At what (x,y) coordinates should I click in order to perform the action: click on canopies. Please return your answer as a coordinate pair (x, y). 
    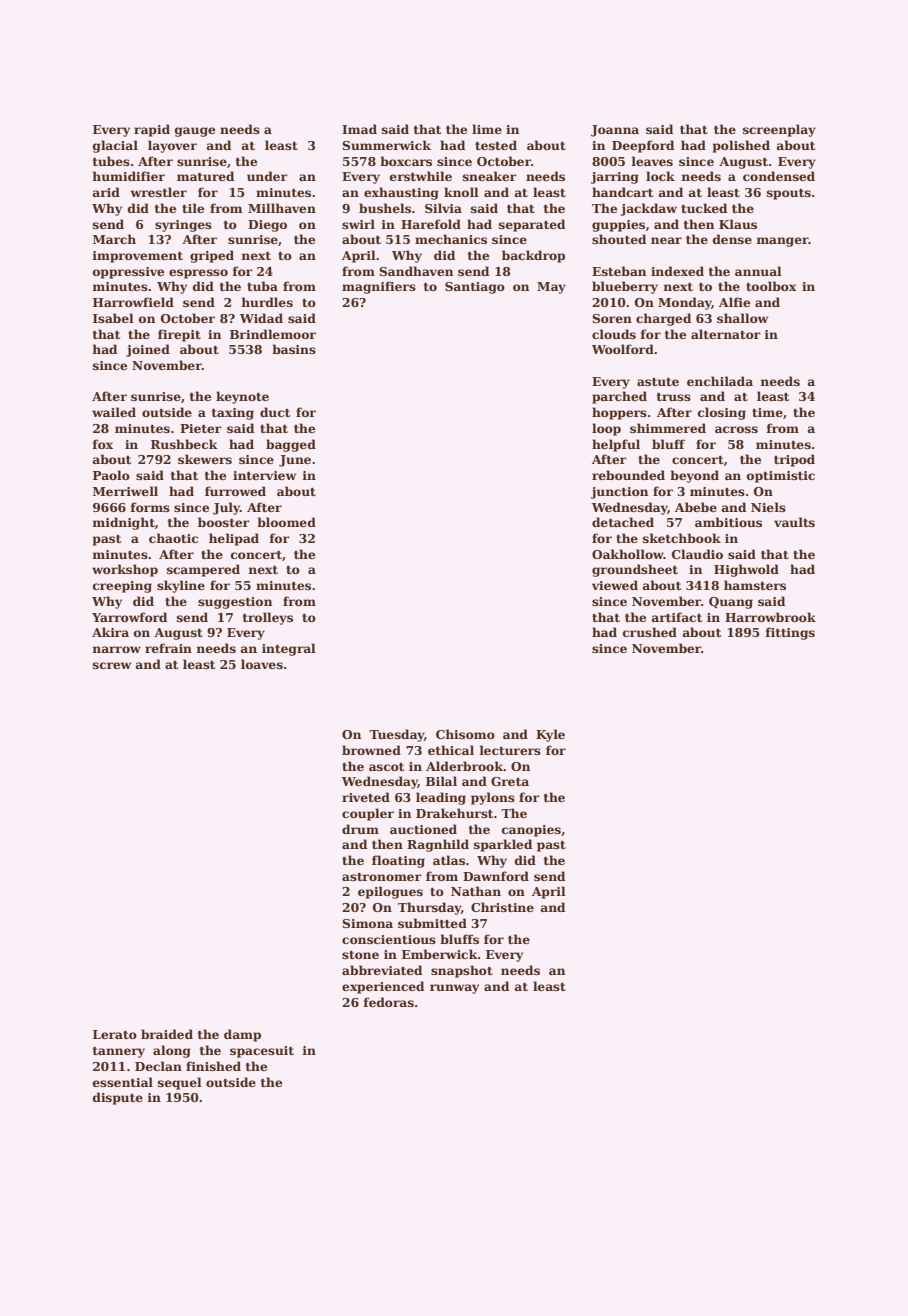
    Looking at the image, I should click on (531, 831).
